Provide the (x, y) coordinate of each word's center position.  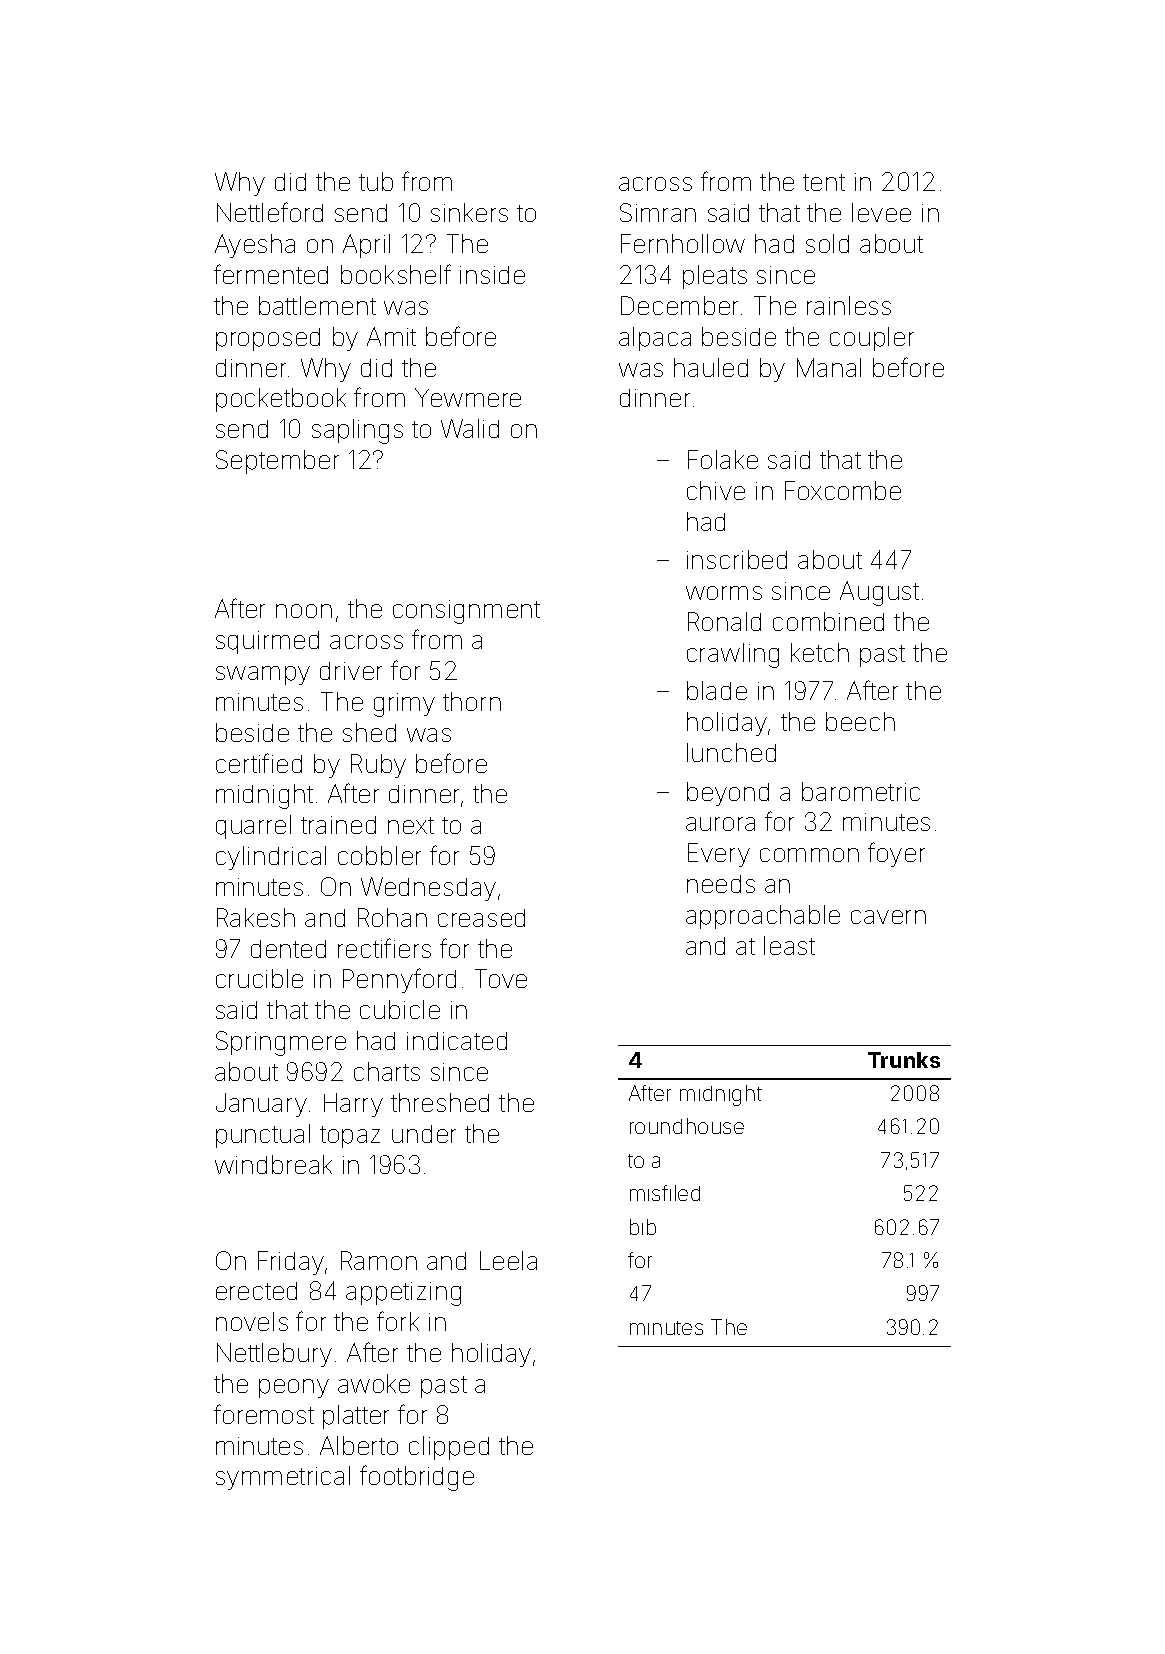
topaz (350, 1137)
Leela (508, 1260)
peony (294, 1388)
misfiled (665, 1193)
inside (492, 275)
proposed (268, 339)
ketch (820, 652)
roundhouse (687, 1126)
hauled (711, 367)
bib (643, 1227)
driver (351, 671)
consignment (466, 612)
